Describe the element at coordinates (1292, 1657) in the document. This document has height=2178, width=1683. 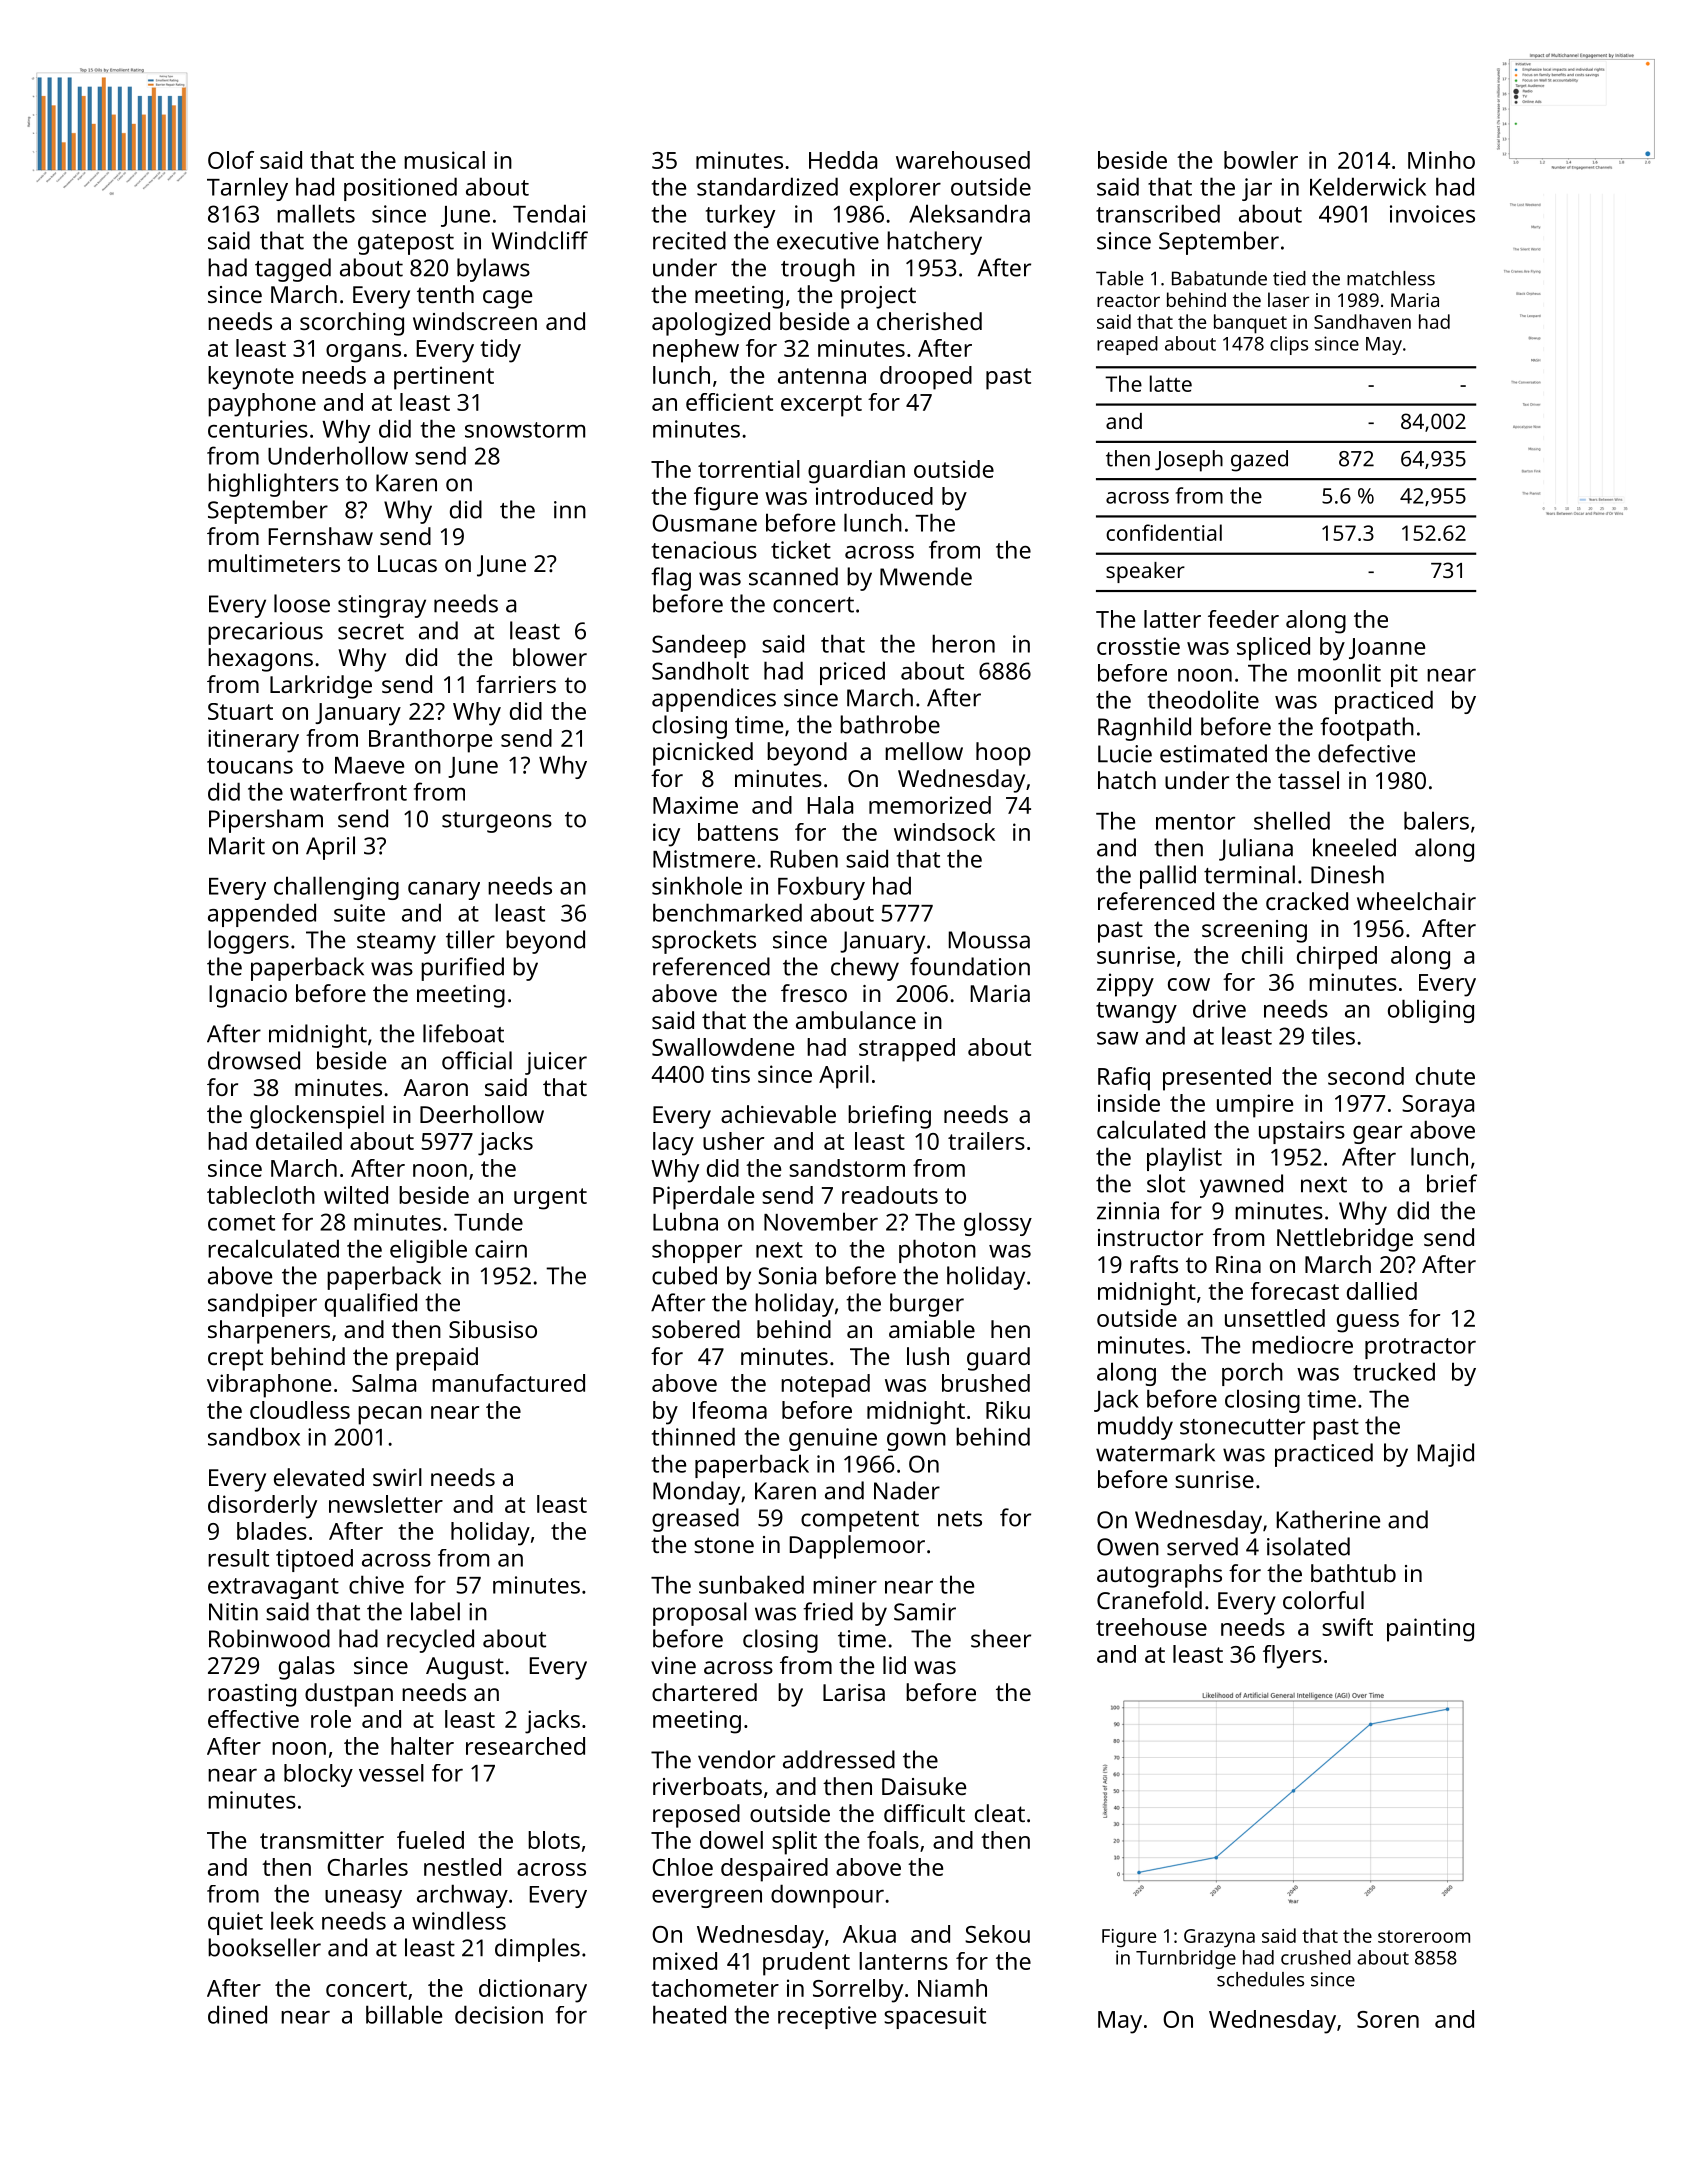
I see `flyers` at that location.
